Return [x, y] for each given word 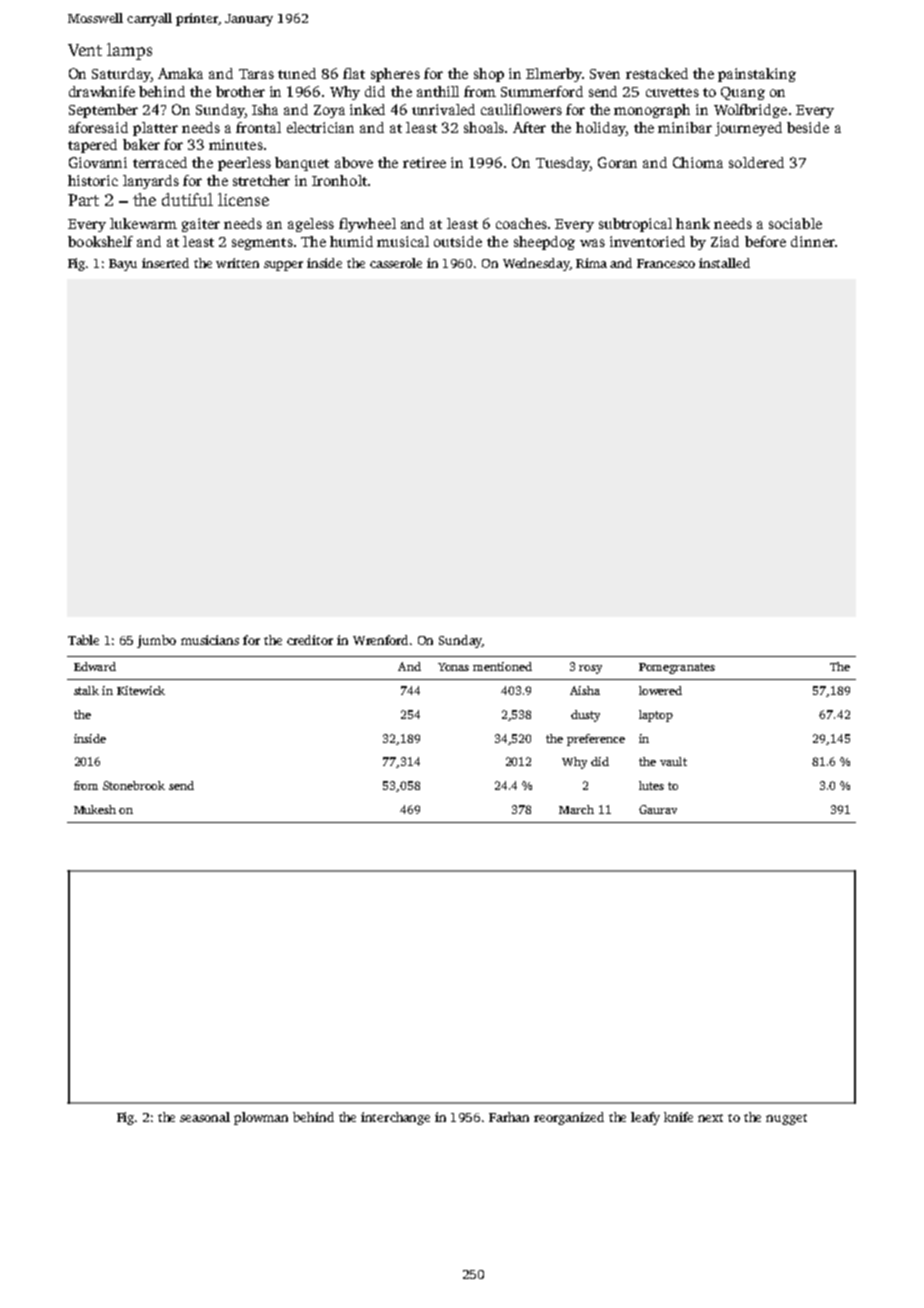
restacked [657, 73]
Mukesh [95, 809]
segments [262, 244]
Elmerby [554, 75]
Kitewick [141, 690]
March [576, 809]
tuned [297, 73]
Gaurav [658, 809]
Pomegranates [677, 668]
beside [808, 127]
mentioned [502, 666]
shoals [484, 127]
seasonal [205, 1117]
